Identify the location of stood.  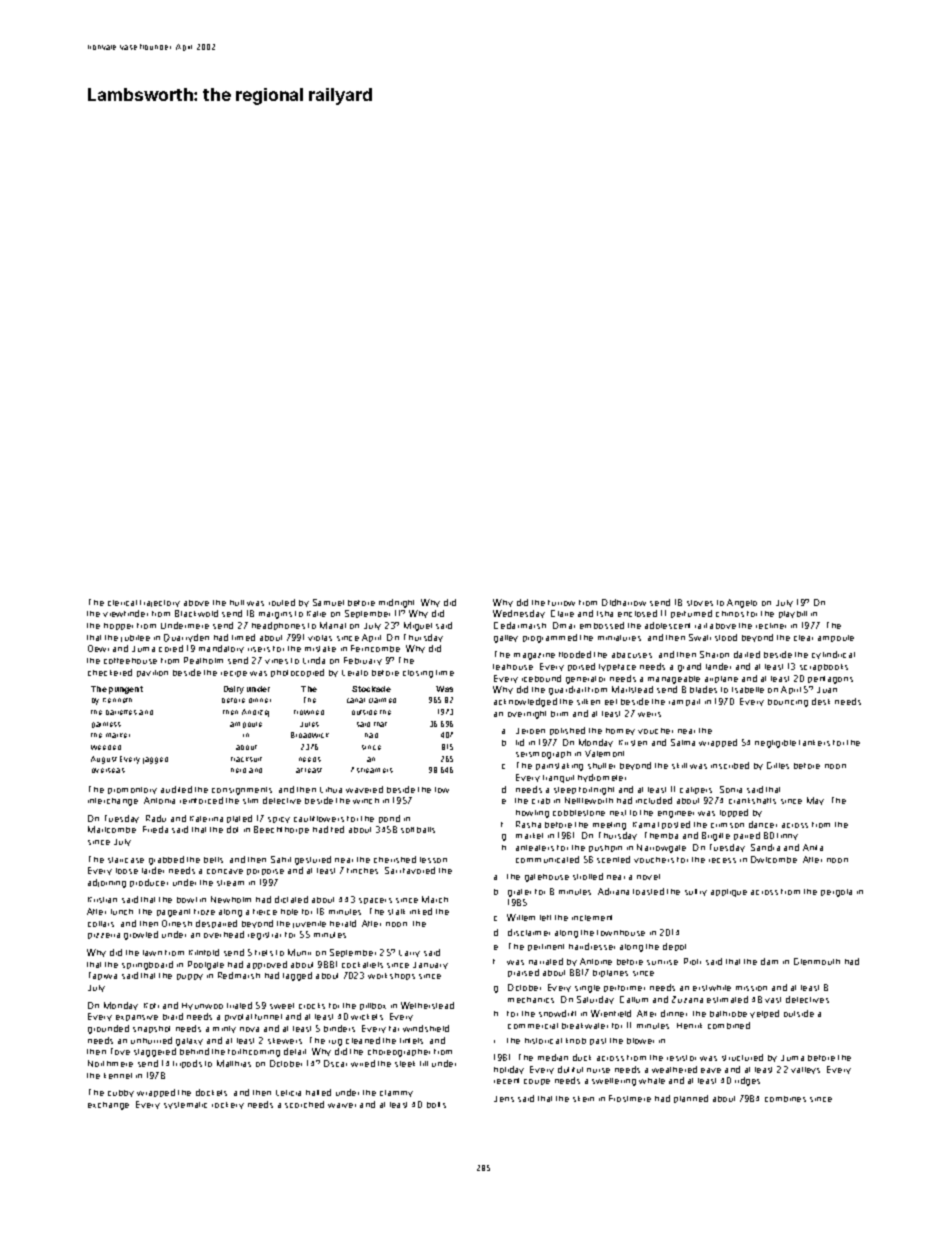
(726, 637).
